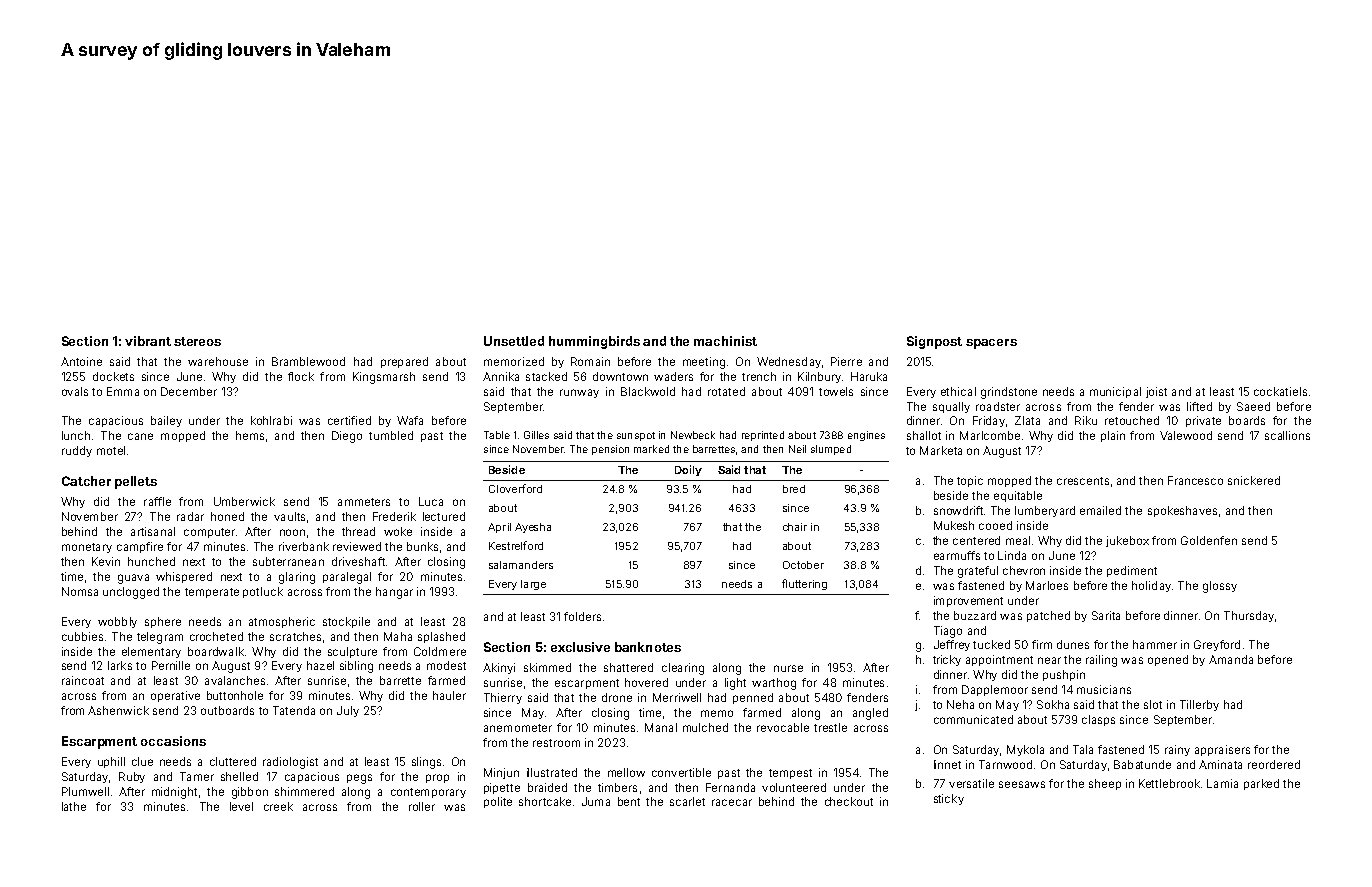 Image resolution: width=1372 pixels, height=887 pixels. I want to click on stereos, so click(197, 341).
